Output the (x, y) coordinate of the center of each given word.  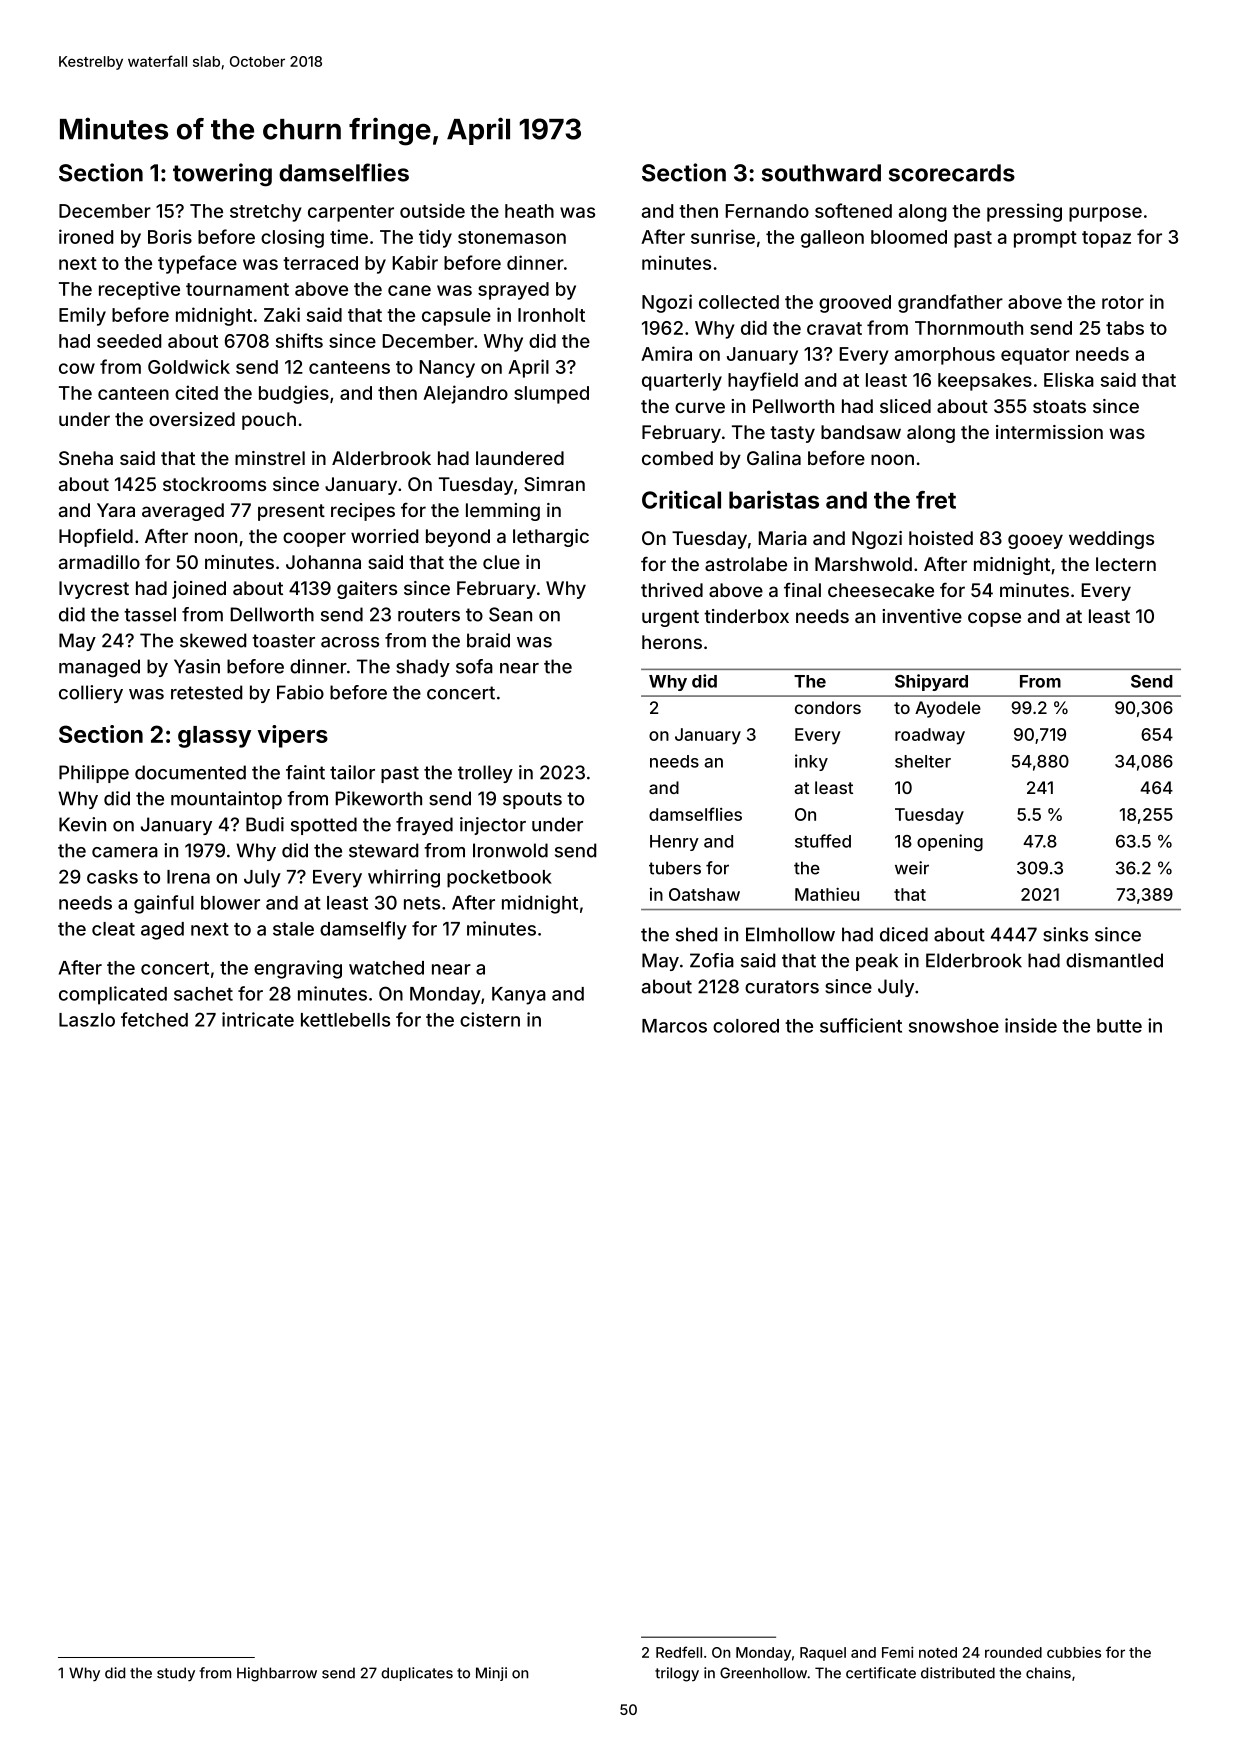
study (176, 1674)
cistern (490, 1019)
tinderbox (746, 616)
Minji (491, 1674)
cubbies (1074, 1652)
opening (950, 842)
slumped (551, 395)
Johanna (323, 562)
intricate (258, 1019)
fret (936, 500)
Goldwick (189, 366)
